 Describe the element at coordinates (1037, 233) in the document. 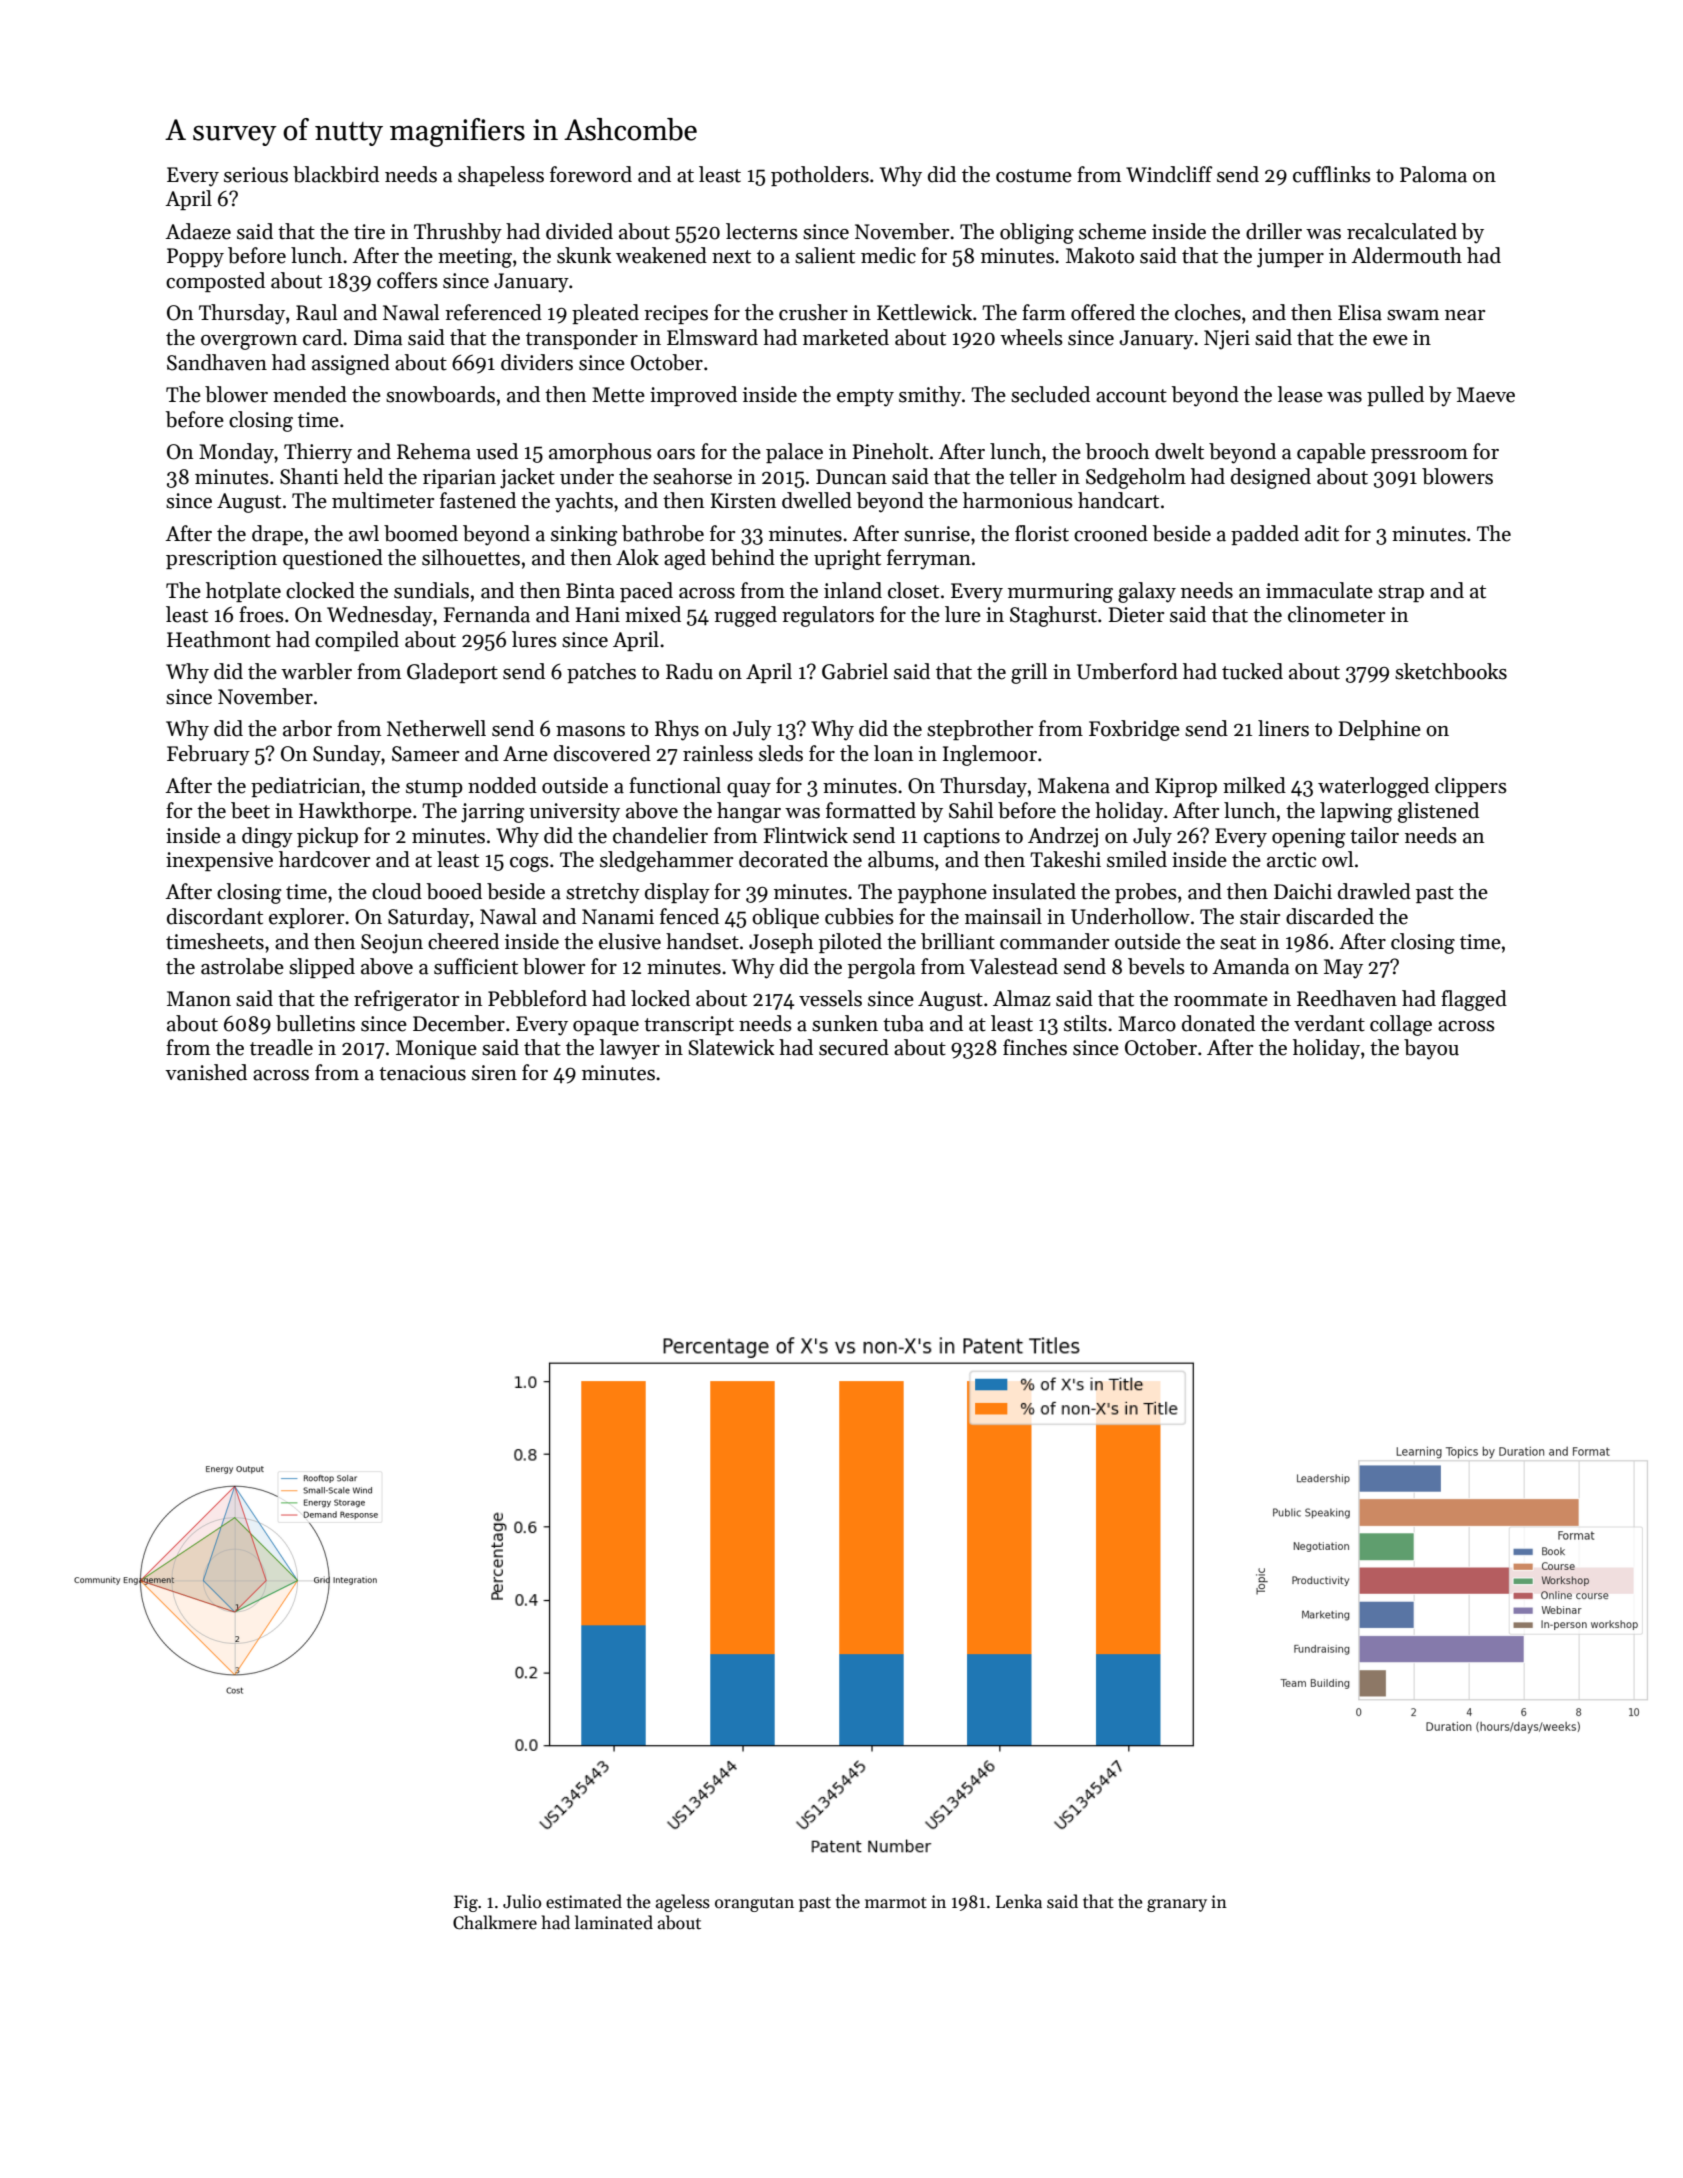

I see `obliging` at that location.
